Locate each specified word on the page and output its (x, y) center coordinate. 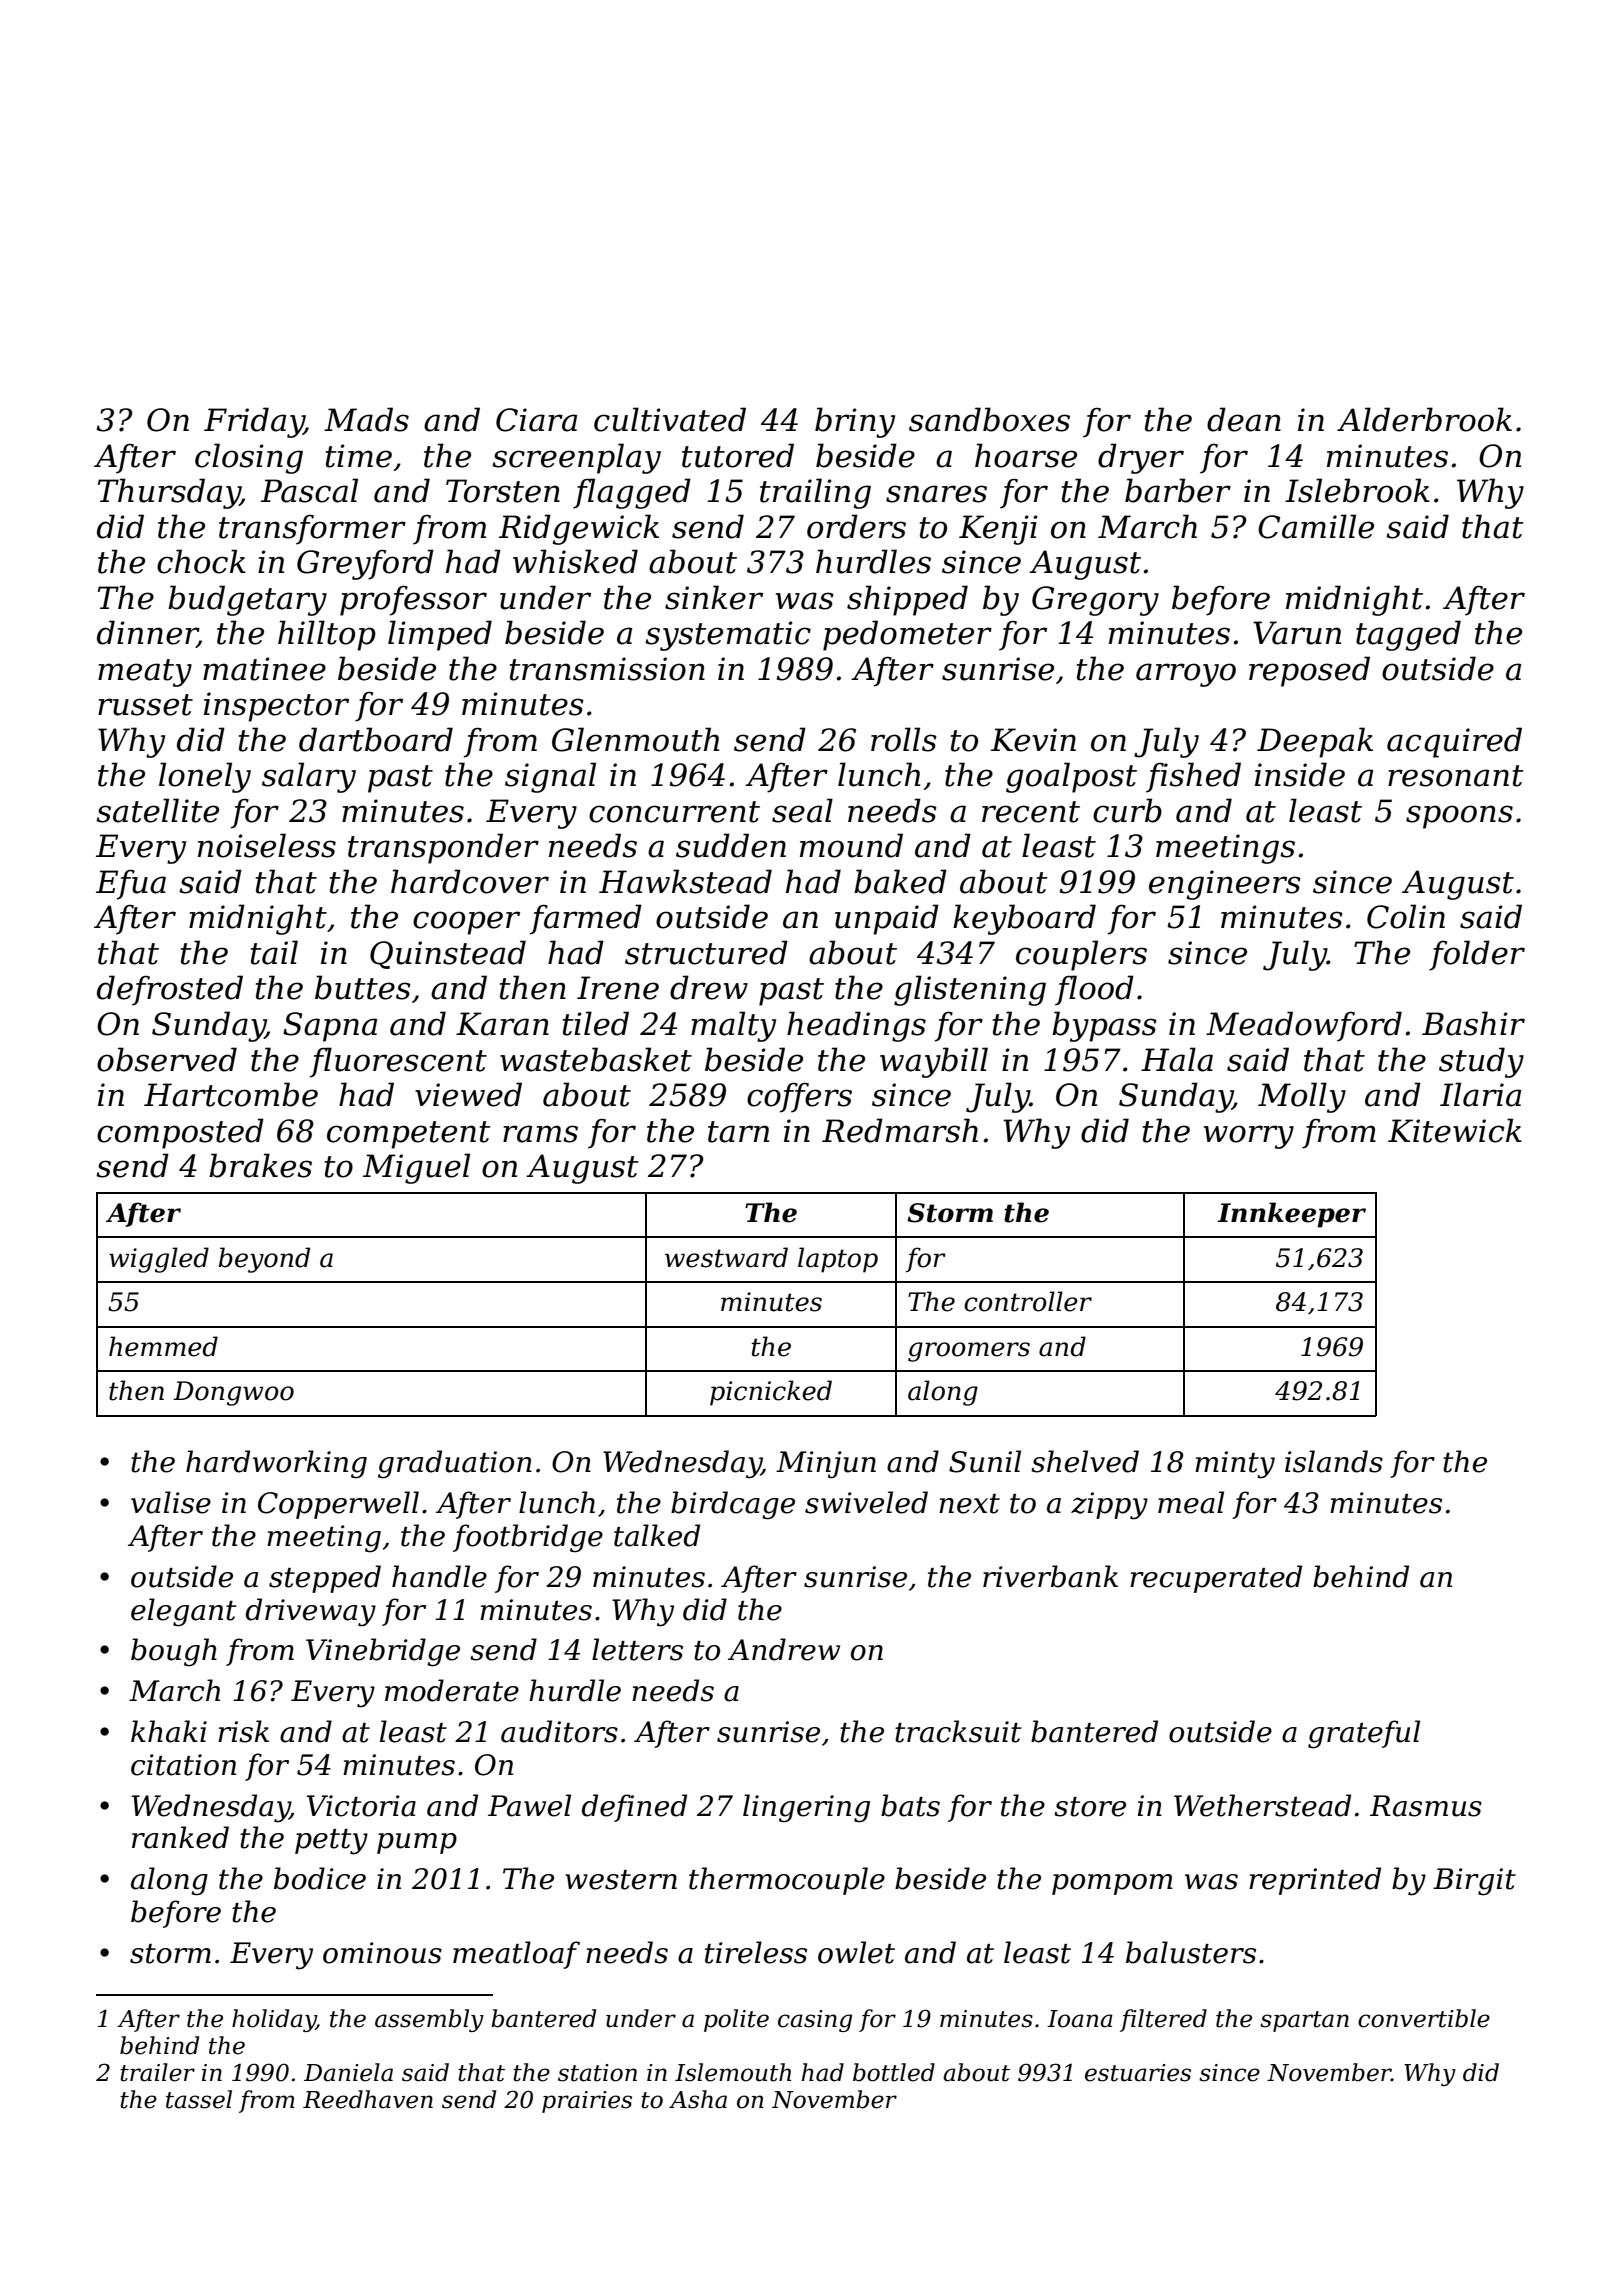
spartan (1304, 2021)
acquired (1454, 742)
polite (736, 2020)
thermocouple (787, 1881)
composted (180, 1133)
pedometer (907, 635)
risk (243, 1731)
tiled (596, 1023)
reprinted (1315, 1881)
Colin (1406, 916)
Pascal (309, 490)
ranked (180, 1837)
